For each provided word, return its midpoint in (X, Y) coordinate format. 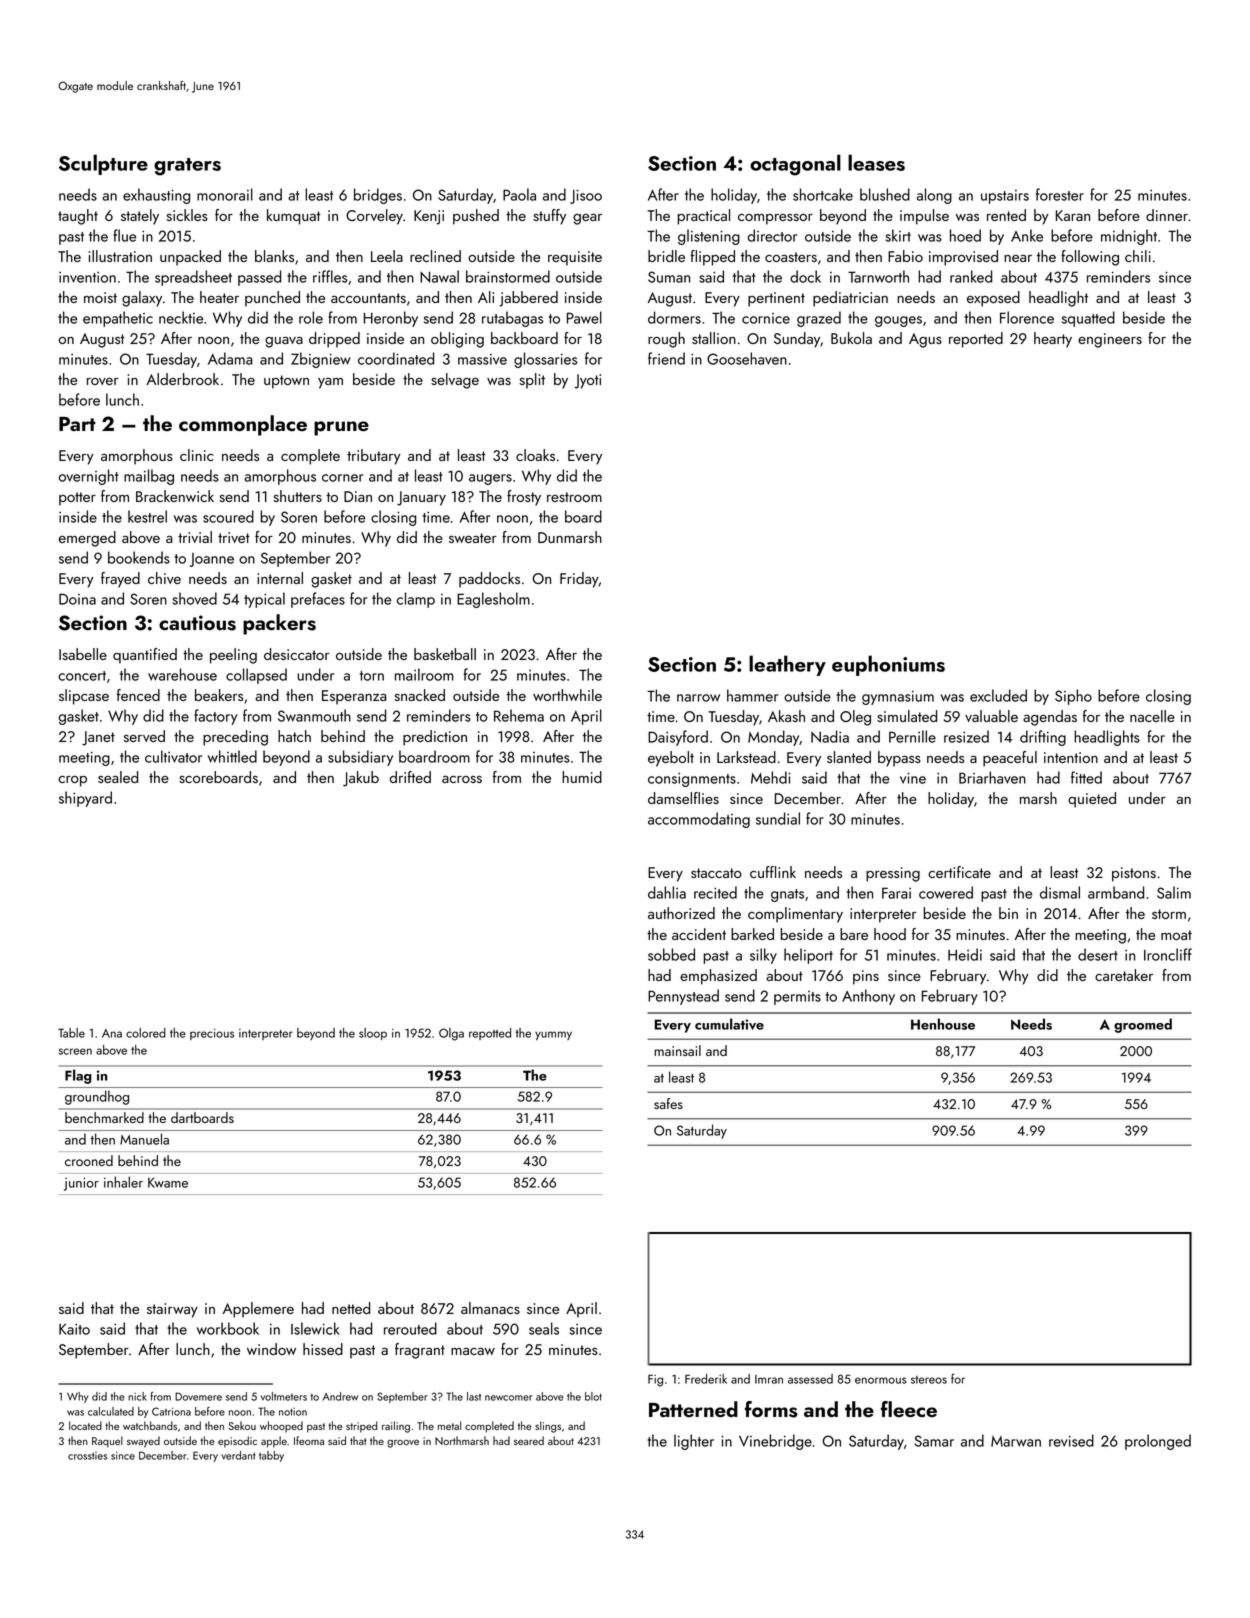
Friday (579, 580)
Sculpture (103, 164)
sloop (373, 1034)
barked (752, 934)
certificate (959, 872)
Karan (1073, 215)
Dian (358, 496)
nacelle (1152, 716)
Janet (98, 738)
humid (582, 777)
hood (890, 934)
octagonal (795, 165)
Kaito (74, 1329)
